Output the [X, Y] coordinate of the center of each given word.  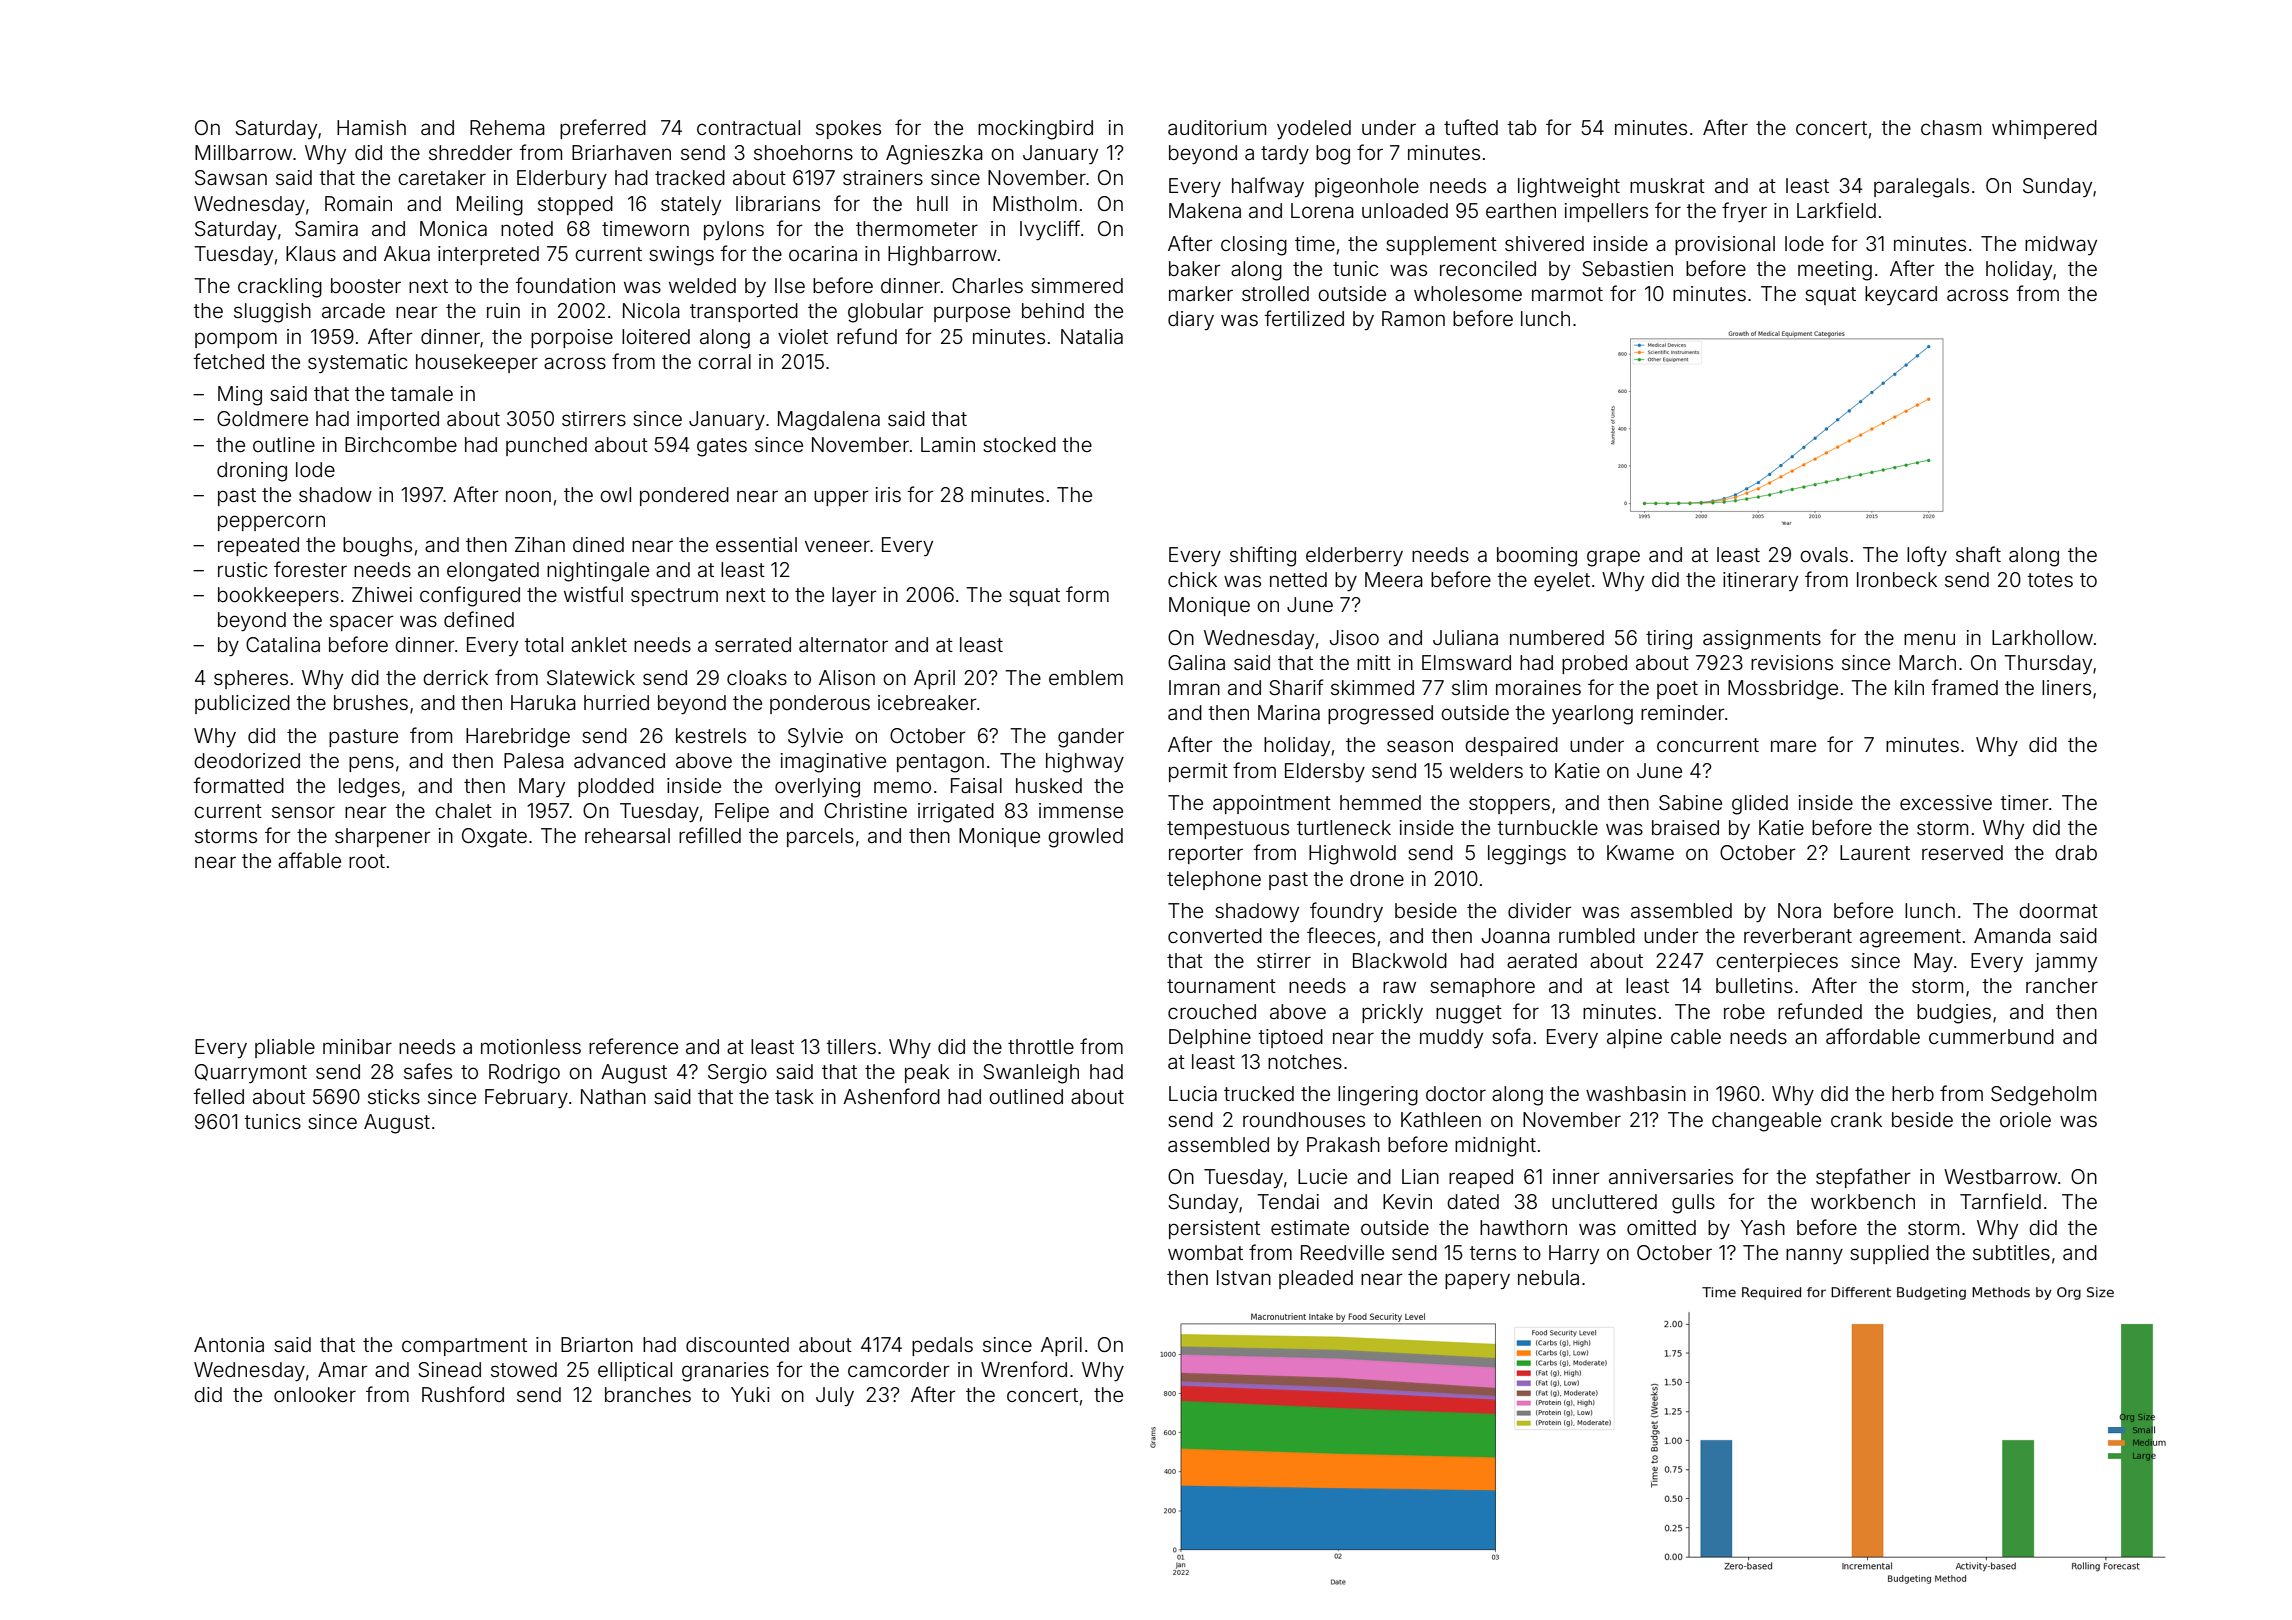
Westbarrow [2000, 1176]
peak [927, 1073]
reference [633, 1046]
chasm [1951, 127]
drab [2076, 852]
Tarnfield [2000, 1201]
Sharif [1296, 687]
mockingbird [1035, 130]
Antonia [229, 1344]
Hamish [371, 127]
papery [1477, 1281]
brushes [371, 702]
